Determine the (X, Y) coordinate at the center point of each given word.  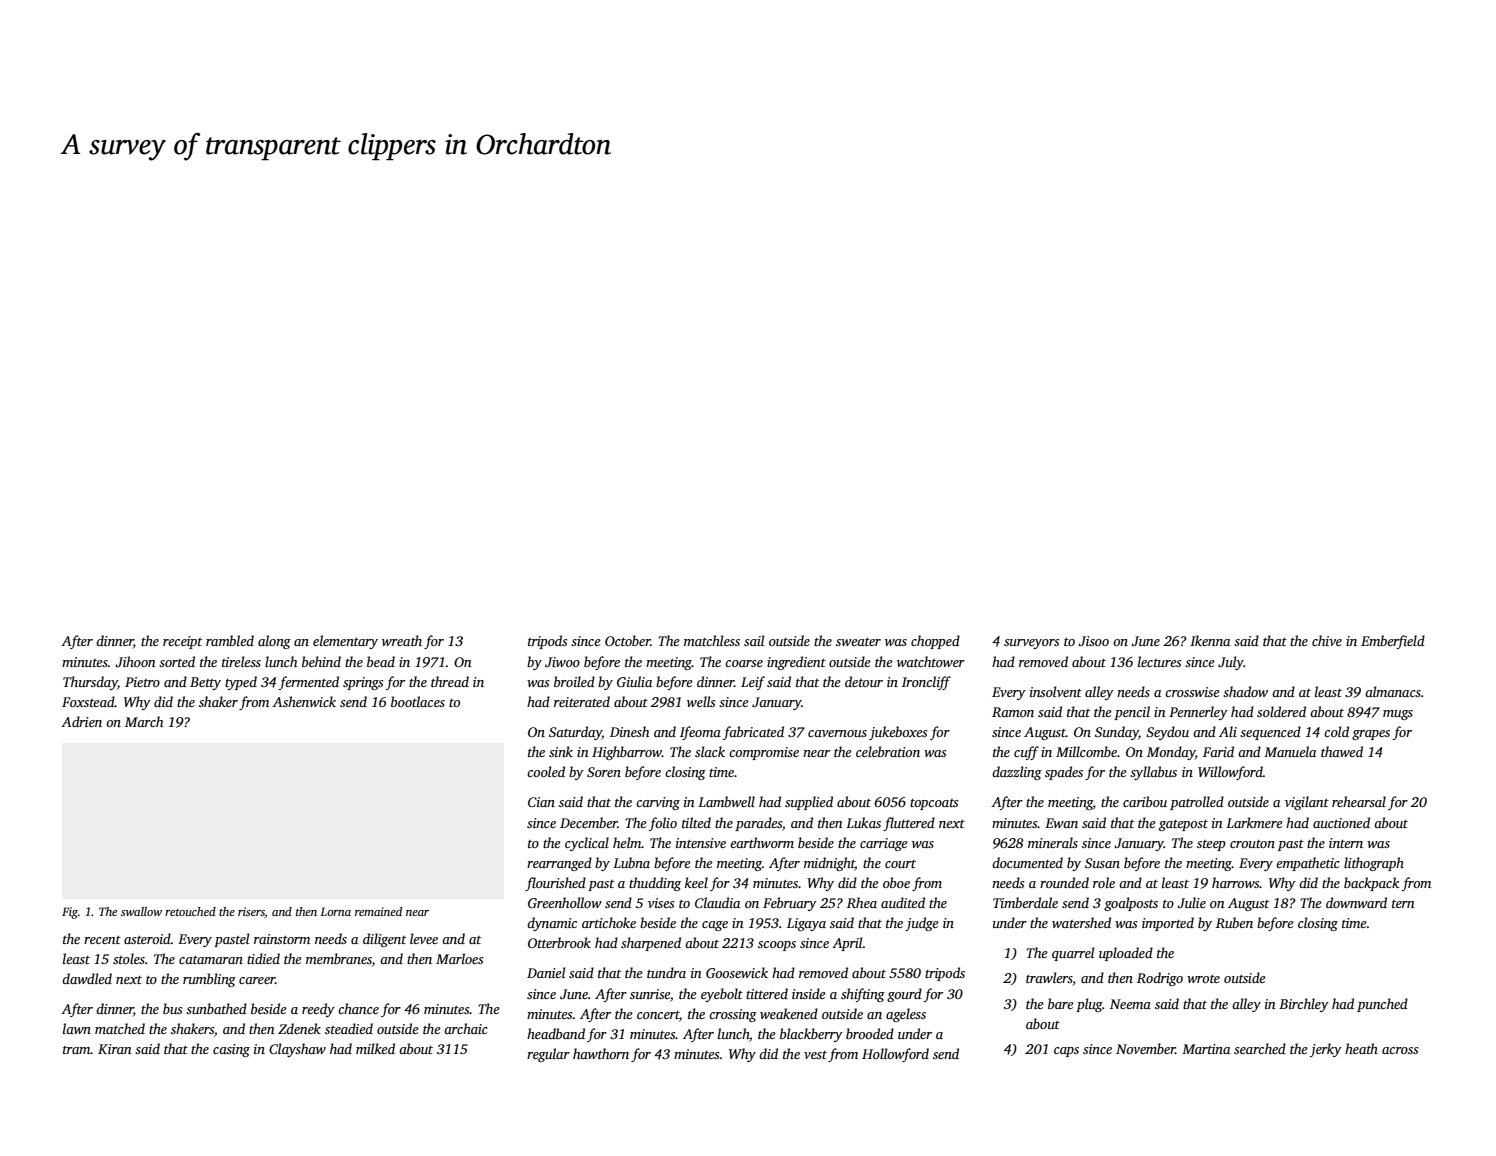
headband (556, 1033)
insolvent (1056, 691)
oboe (896, 882)
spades (1064, 773)
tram (77, 1050)
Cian (541, 802)
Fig (70, 913)
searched (1260, 1048)
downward (1356, 902)
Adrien (81, 721)
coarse (744, 663)
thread (450, 681)
